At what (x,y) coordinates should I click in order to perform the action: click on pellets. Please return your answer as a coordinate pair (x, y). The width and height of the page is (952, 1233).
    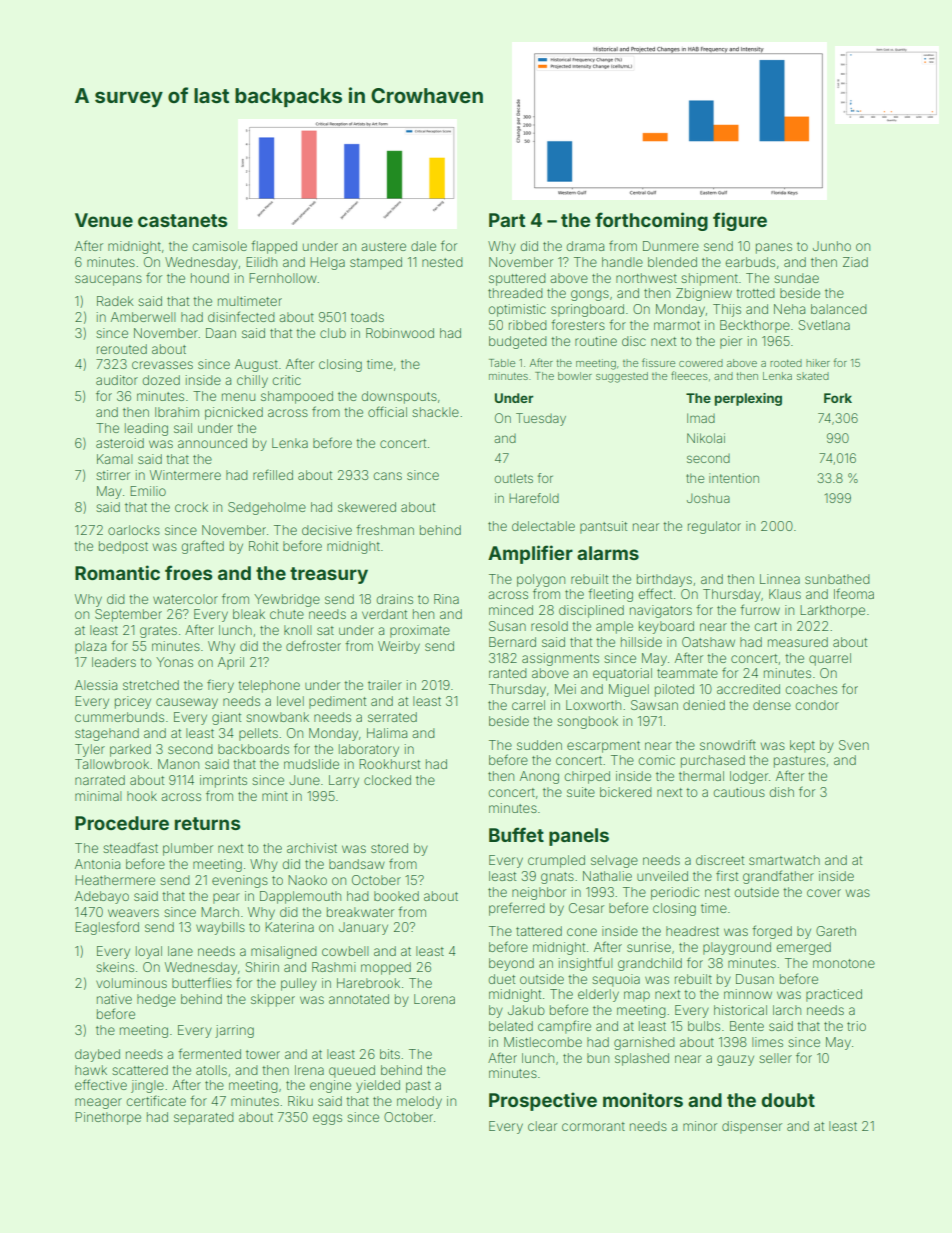
    Looking at the image, I should click on (258, 734).
